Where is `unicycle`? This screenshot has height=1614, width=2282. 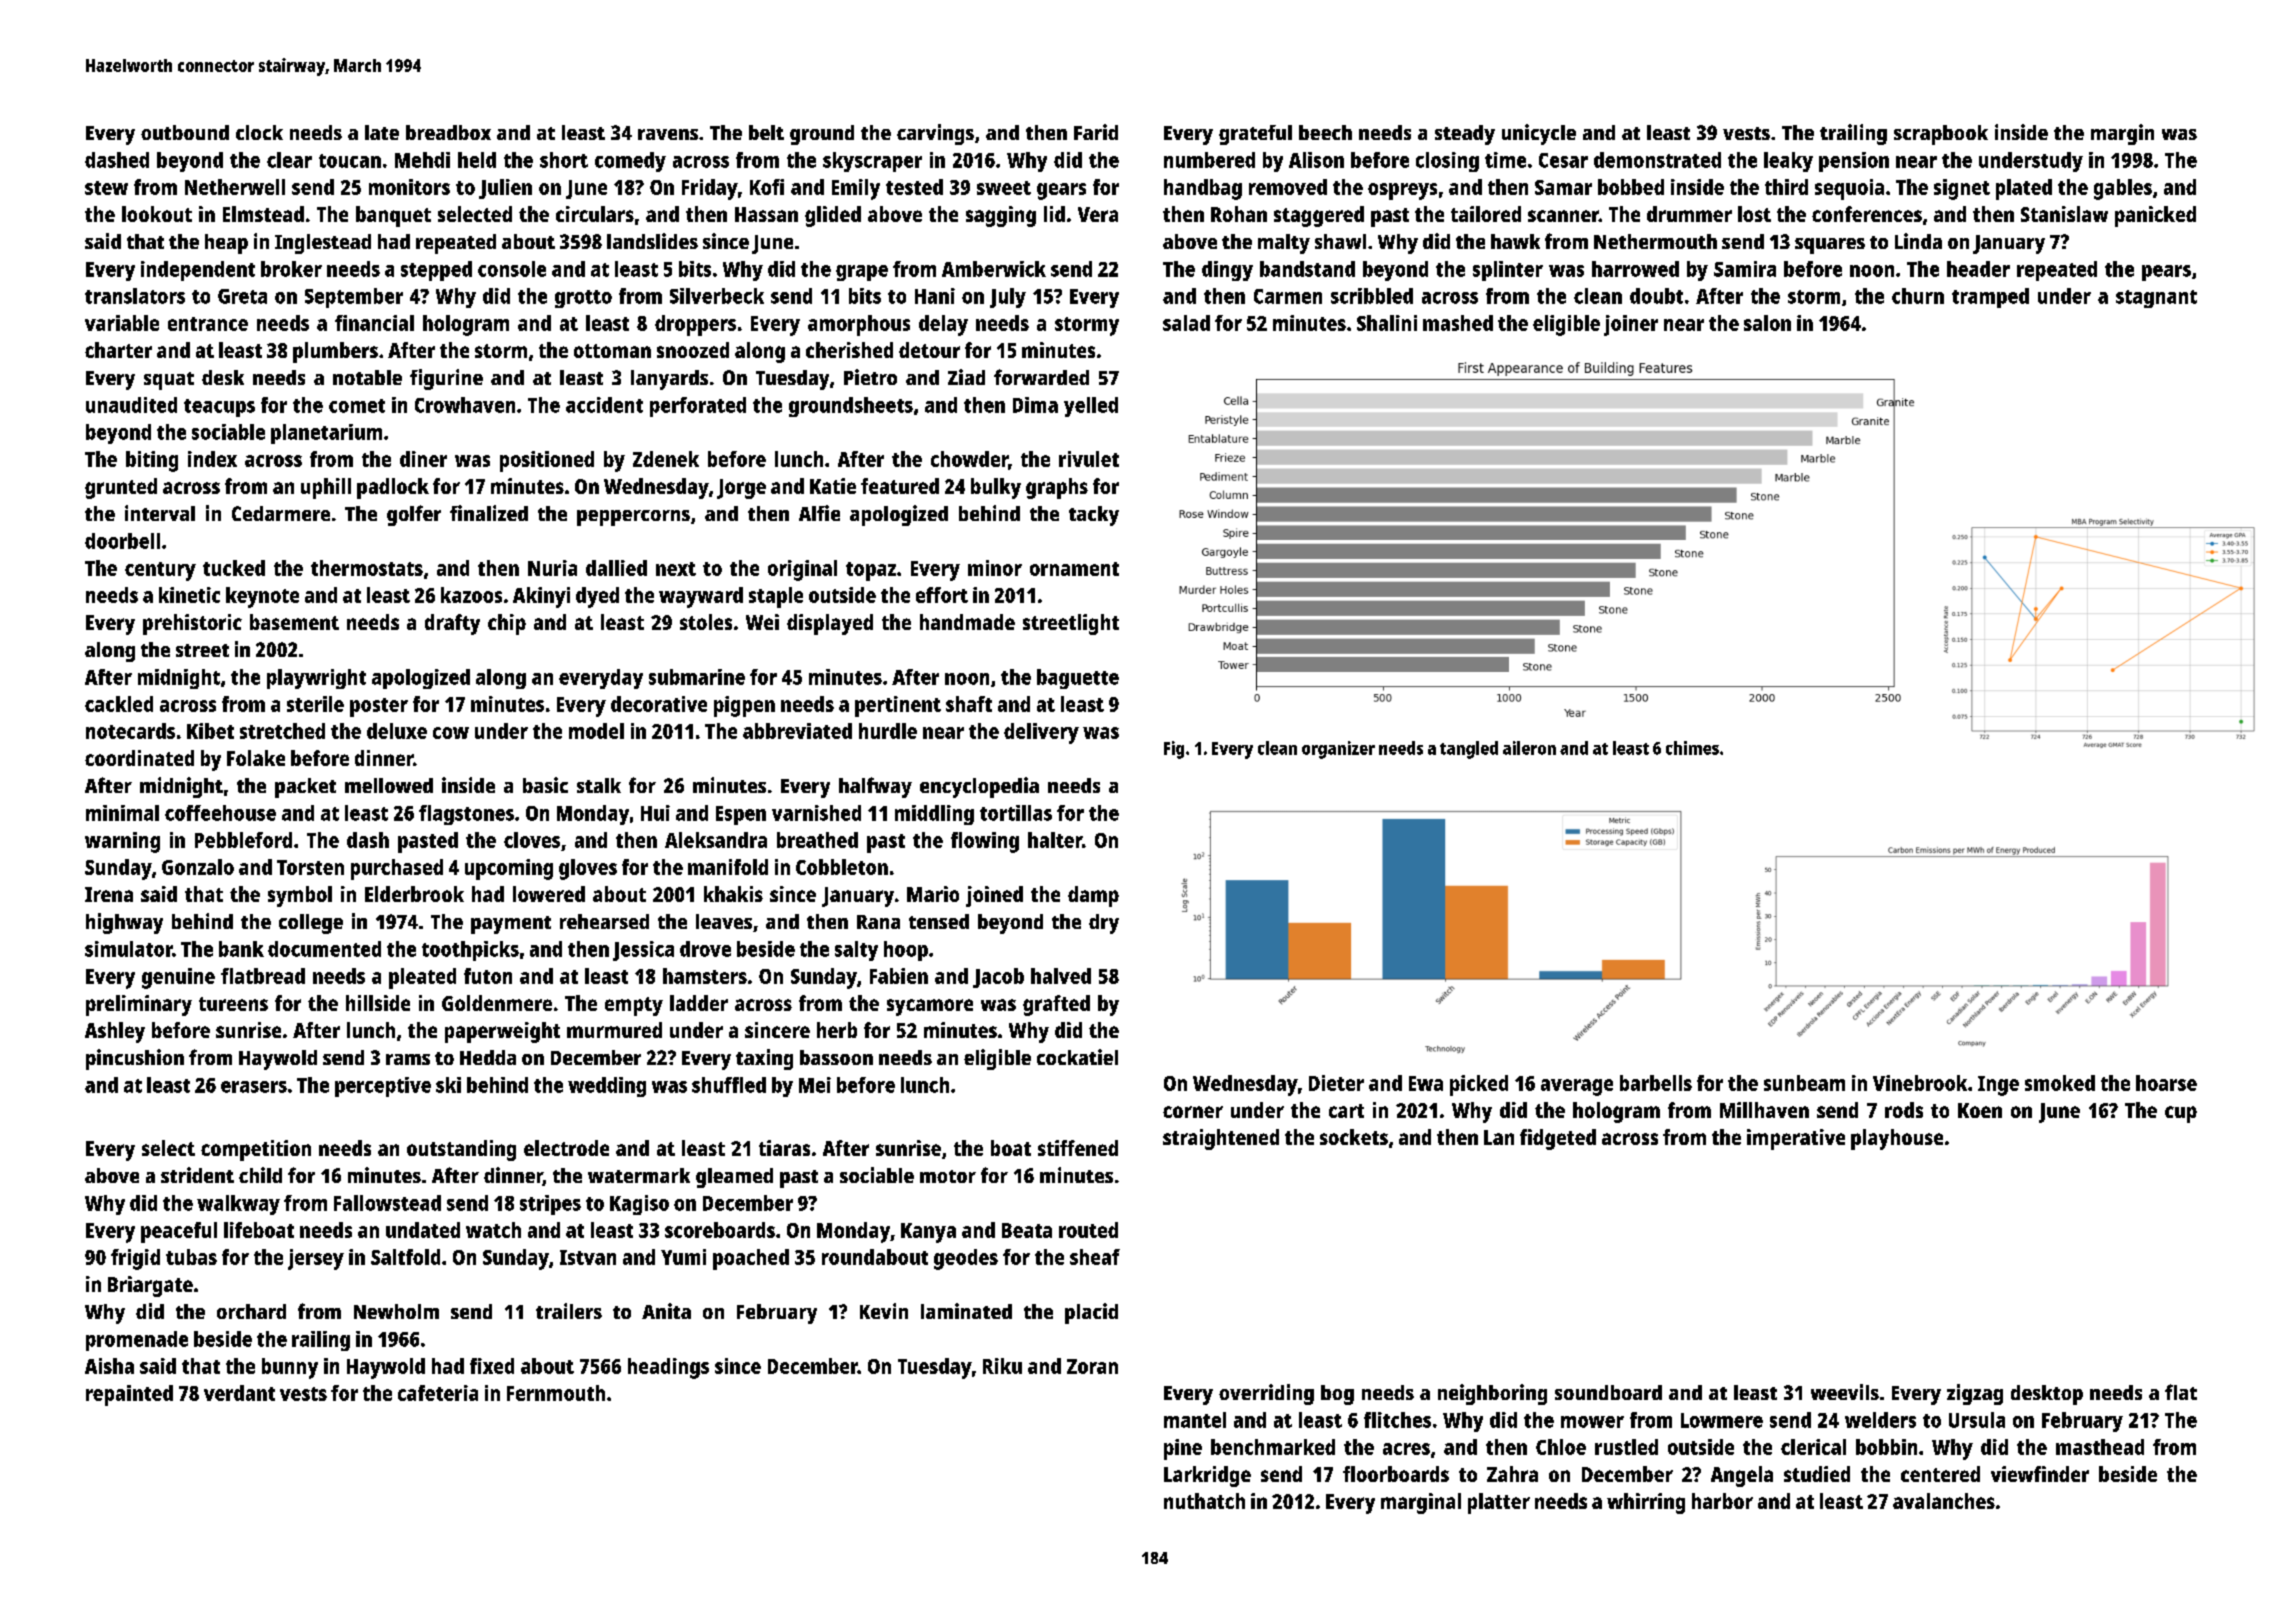
unicycle is located at coordinates (1539, 134).
